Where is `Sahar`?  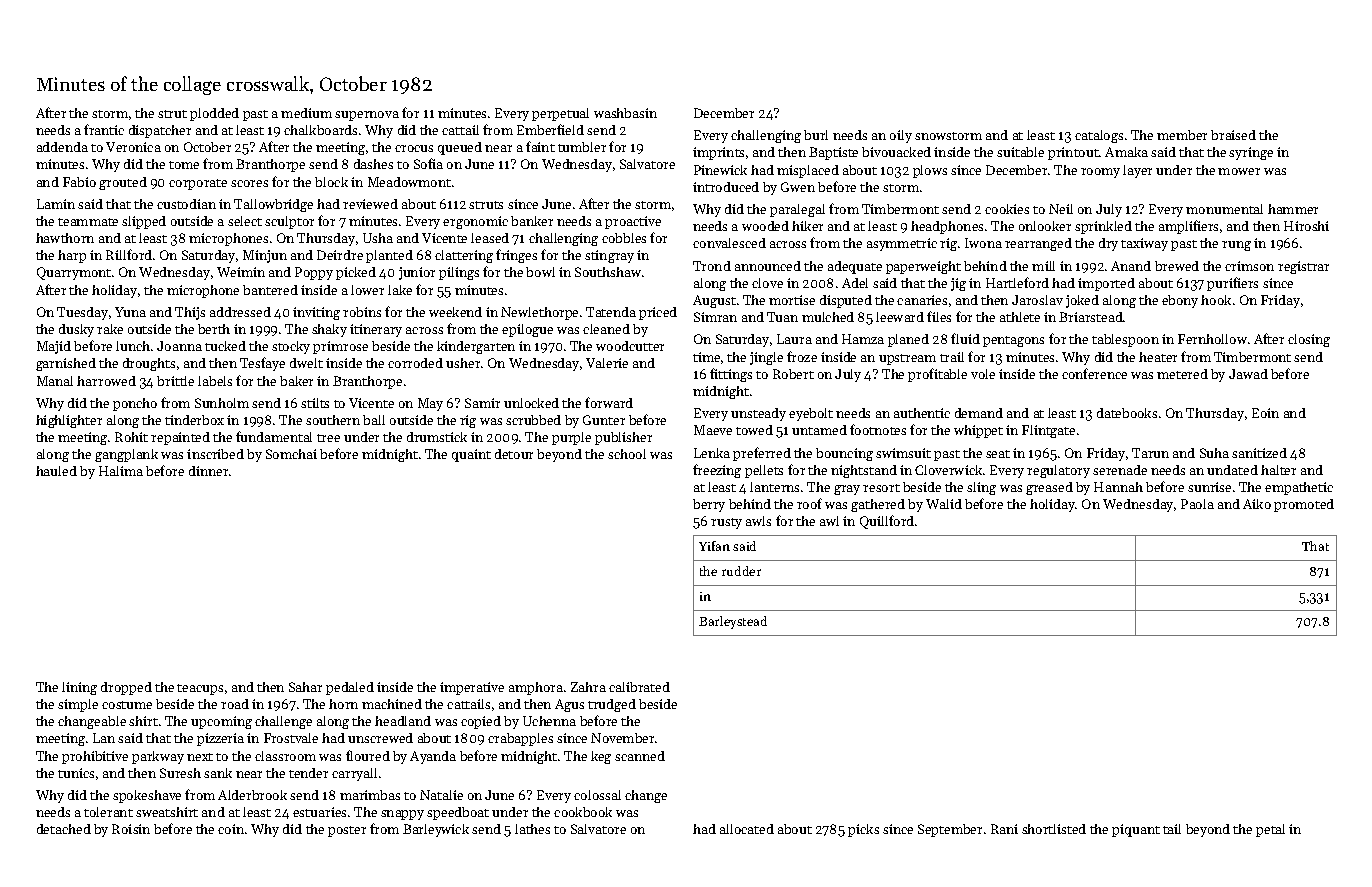 Sahar is located at coordinates (305, 687).
